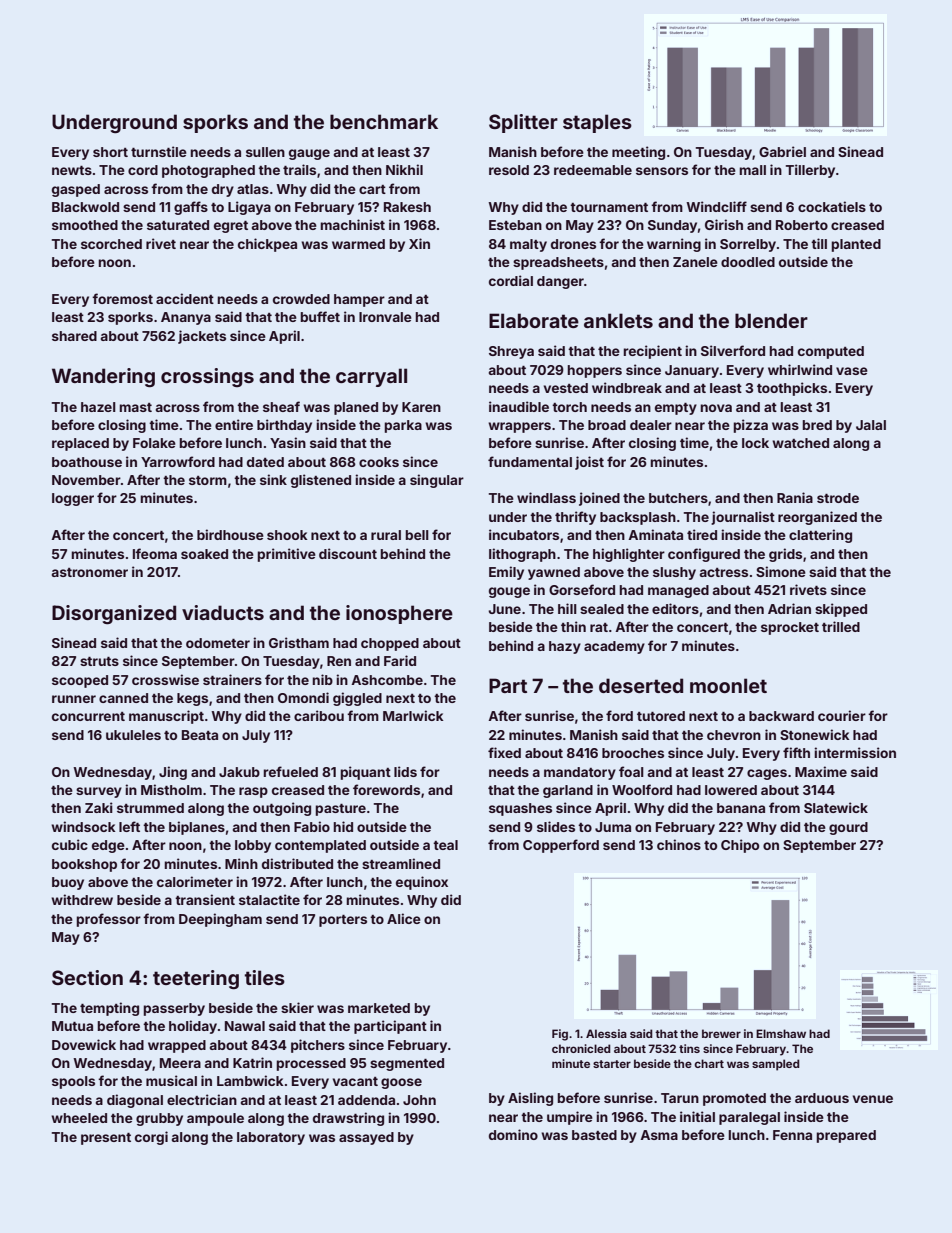 This screenshot has width=952, height=1233. I want to click on pasture, so click(341, 810).
